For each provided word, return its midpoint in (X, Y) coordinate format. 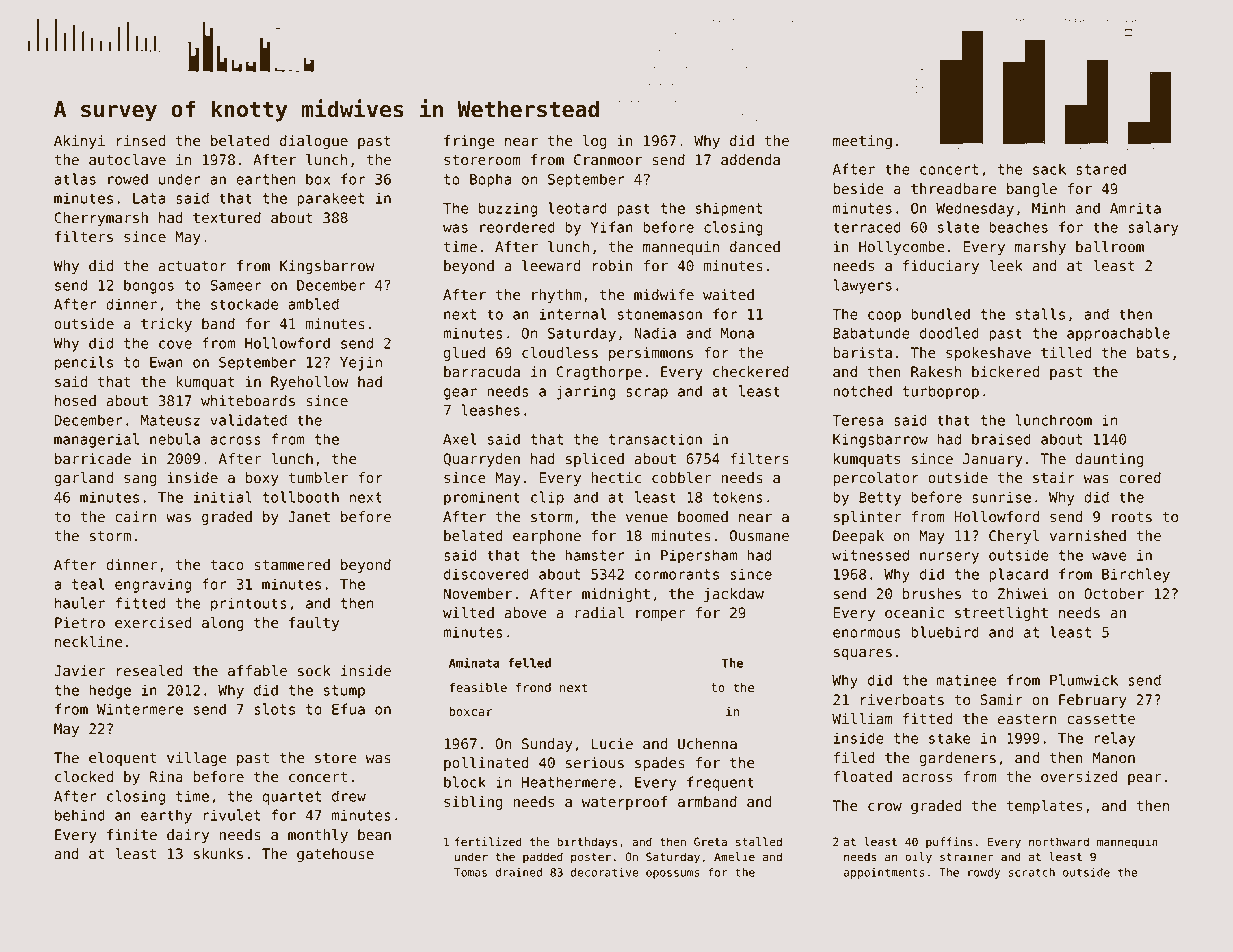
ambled (313, 304)
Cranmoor (608, 160)
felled (529, 663)
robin (613, 266)
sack (1049, 169)
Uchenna (707, 744)
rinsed (141, 141)
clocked (84, 777)
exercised (153, 623)
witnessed (870, 555)
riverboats (902, 700)
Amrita (1135, 208)
